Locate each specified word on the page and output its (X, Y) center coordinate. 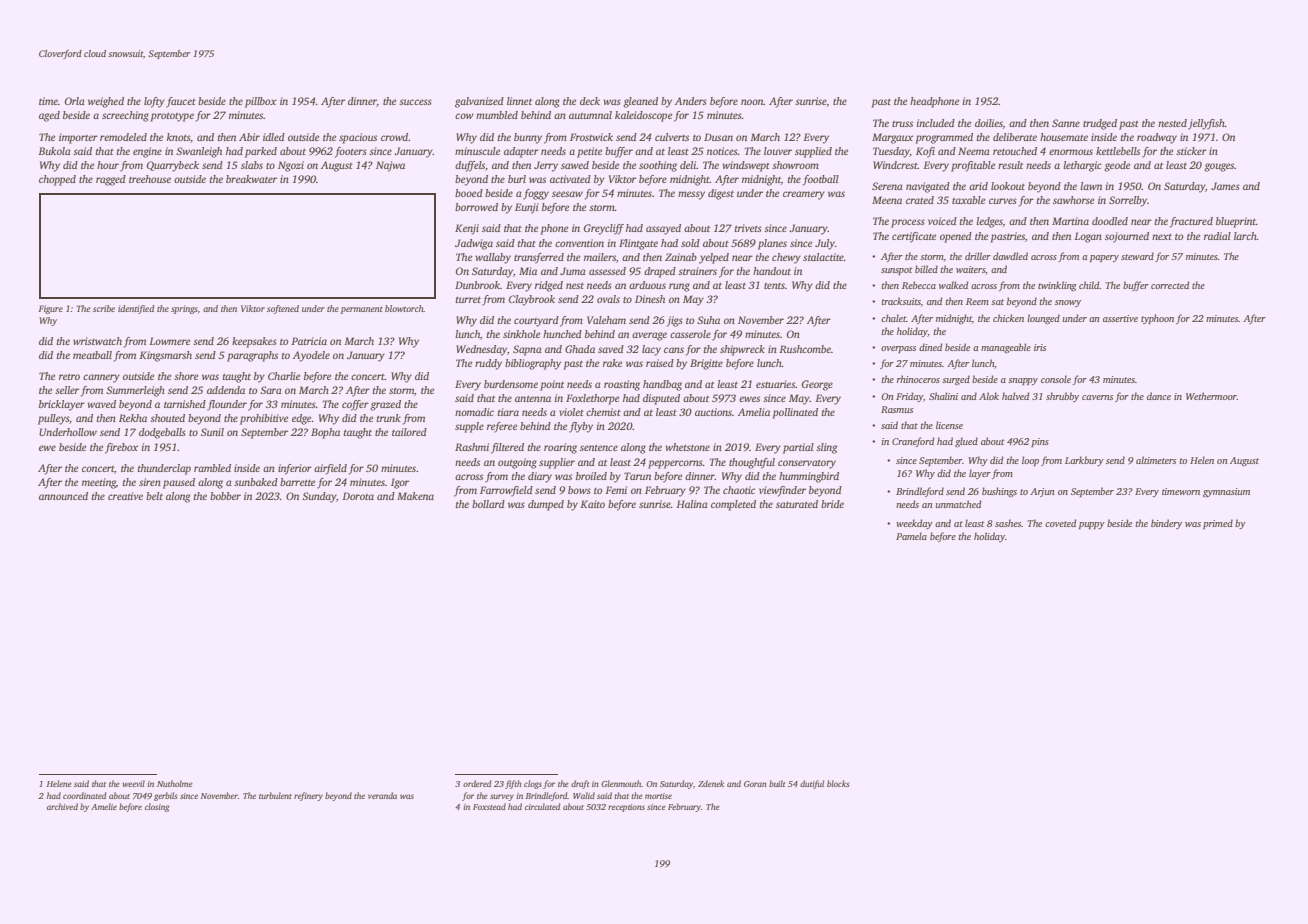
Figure (51, 309)
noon (752, 102)
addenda (226, 390)
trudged (1100, 124)
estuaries (775, 384)
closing (157, 807)
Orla (75, 101)
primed (1218, 524)
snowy (1068, 303)
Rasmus (897, 409)
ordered (477, 783)
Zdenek (711, 783)
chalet (893, 318)
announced (63, 496)
